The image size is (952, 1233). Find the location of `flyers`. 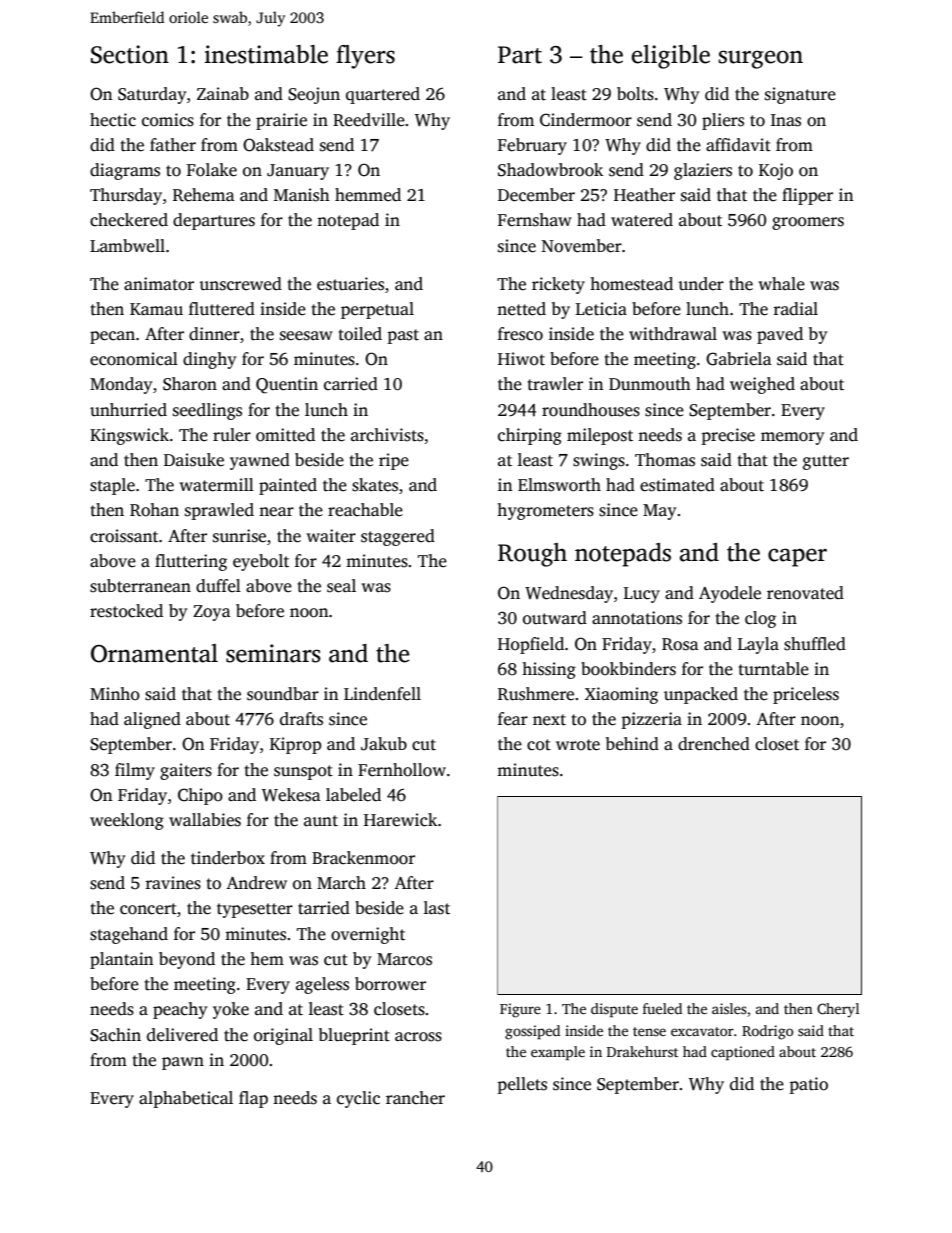

flyers is located at coordinates (365, 57).
